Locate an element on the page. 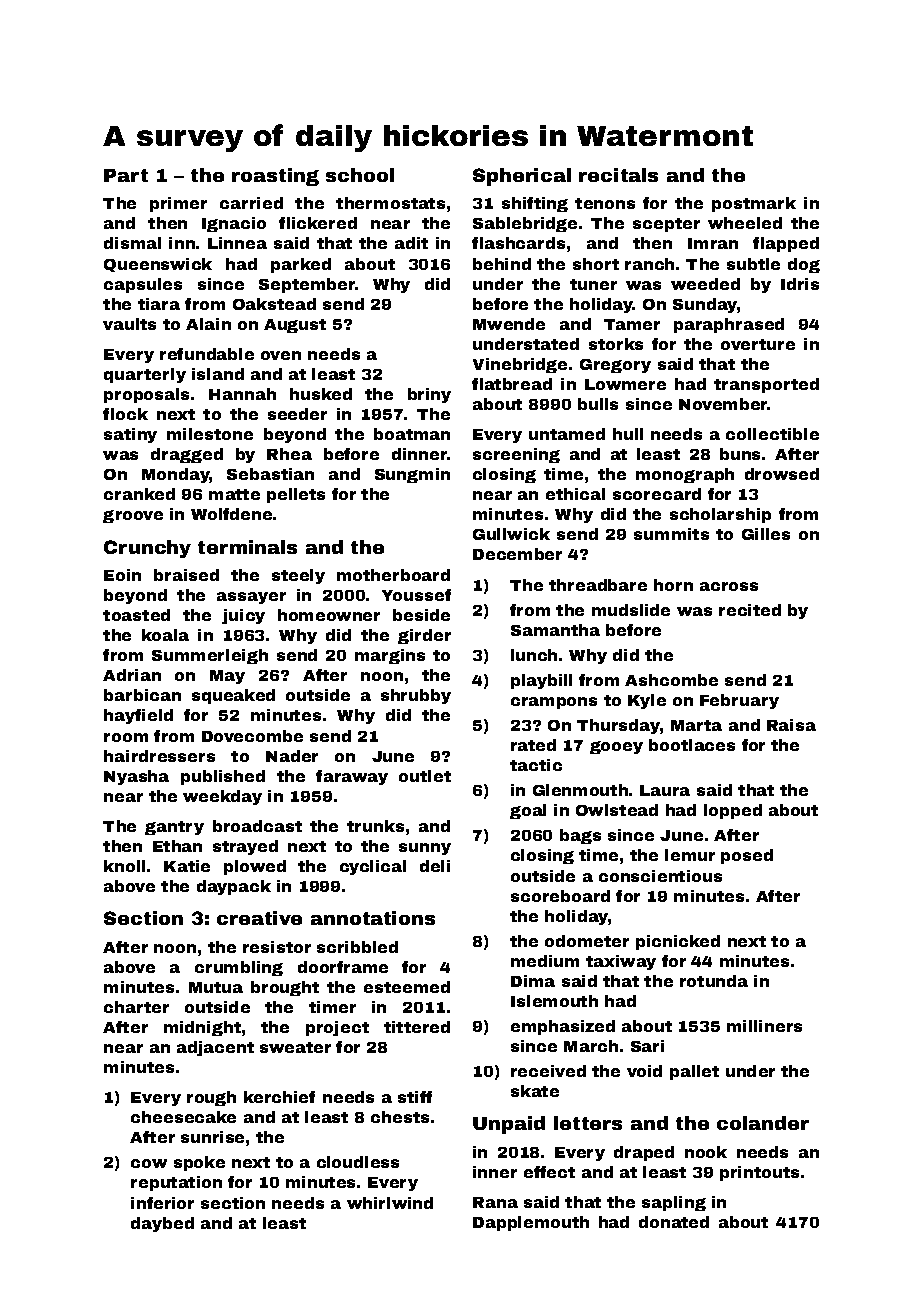 This page has height=1308, width=924. flapped is located at coordinates (786, 244).
